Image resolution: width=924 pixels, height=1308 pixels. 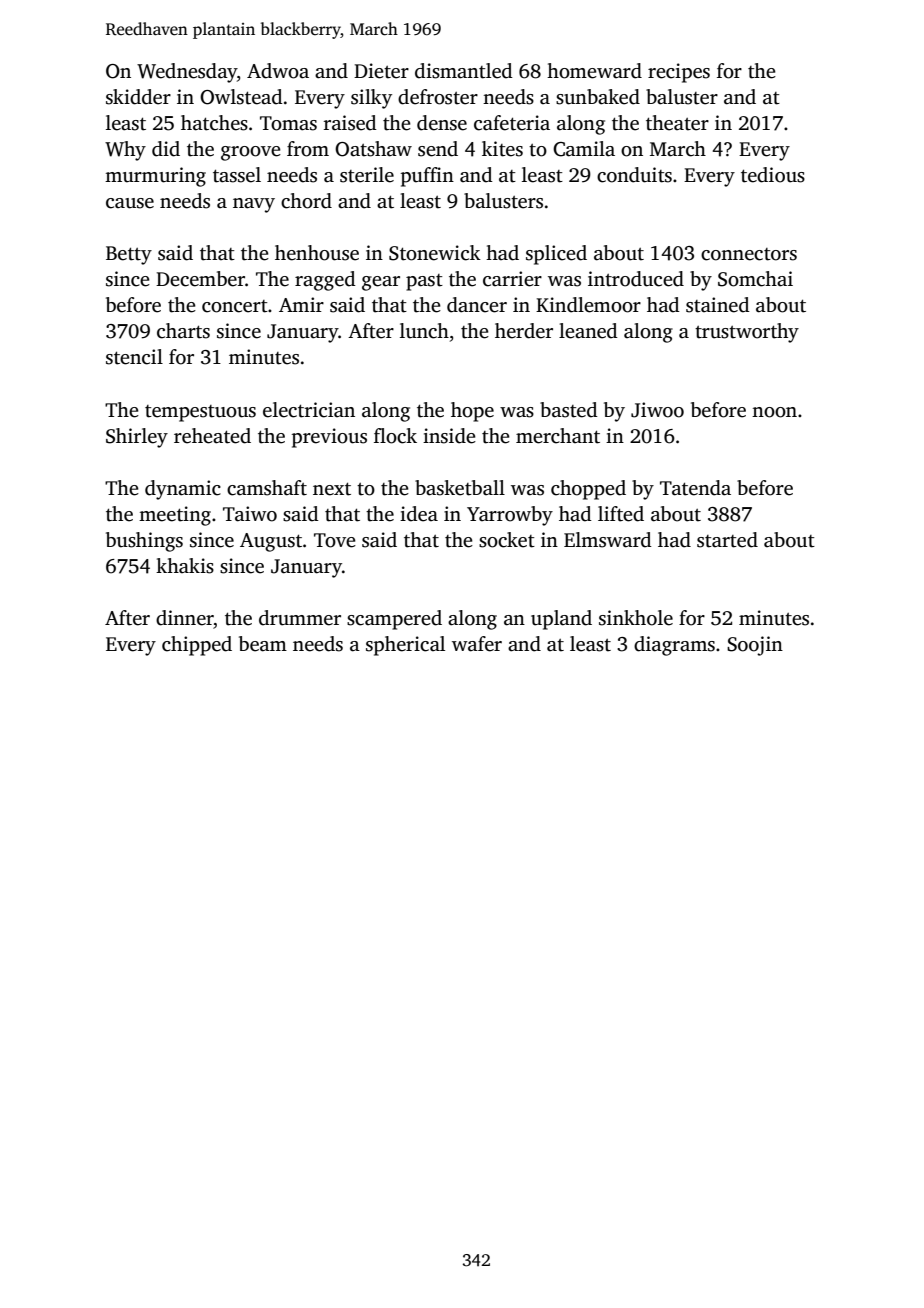 What do you see at coordinates (251, 153) in the screenshot?
I see `groove` at bounding box center [251, 153].
